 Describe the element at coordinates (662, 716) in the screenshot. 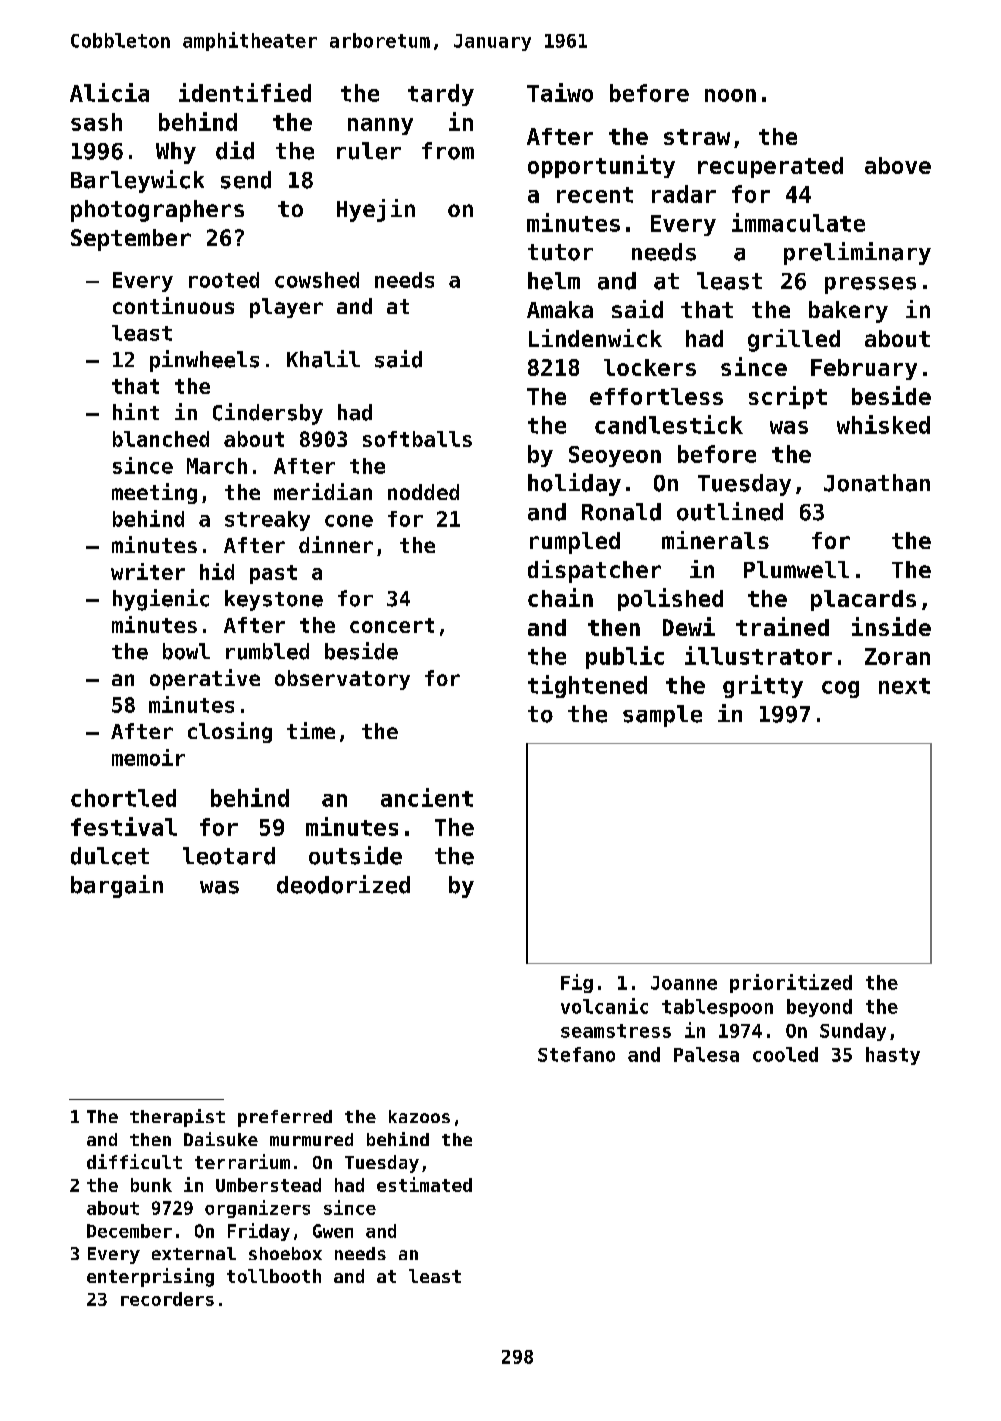

I see `sample` at that location.
